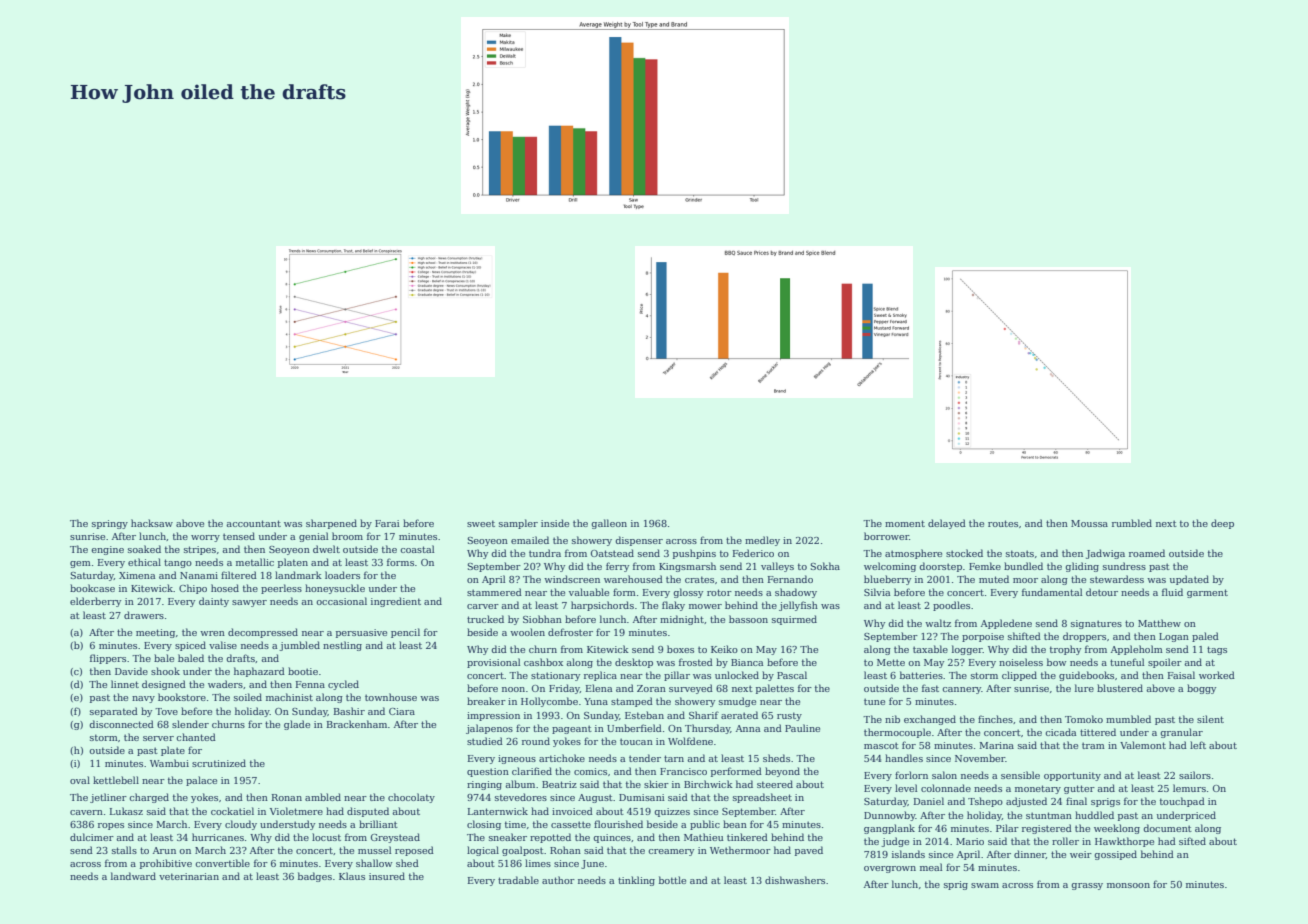 Image resolution: width=1308 pixels, height=924 pixels. Describe the element at coordinates (417, 549) in the screenshot. I see `coastal` at that location.
